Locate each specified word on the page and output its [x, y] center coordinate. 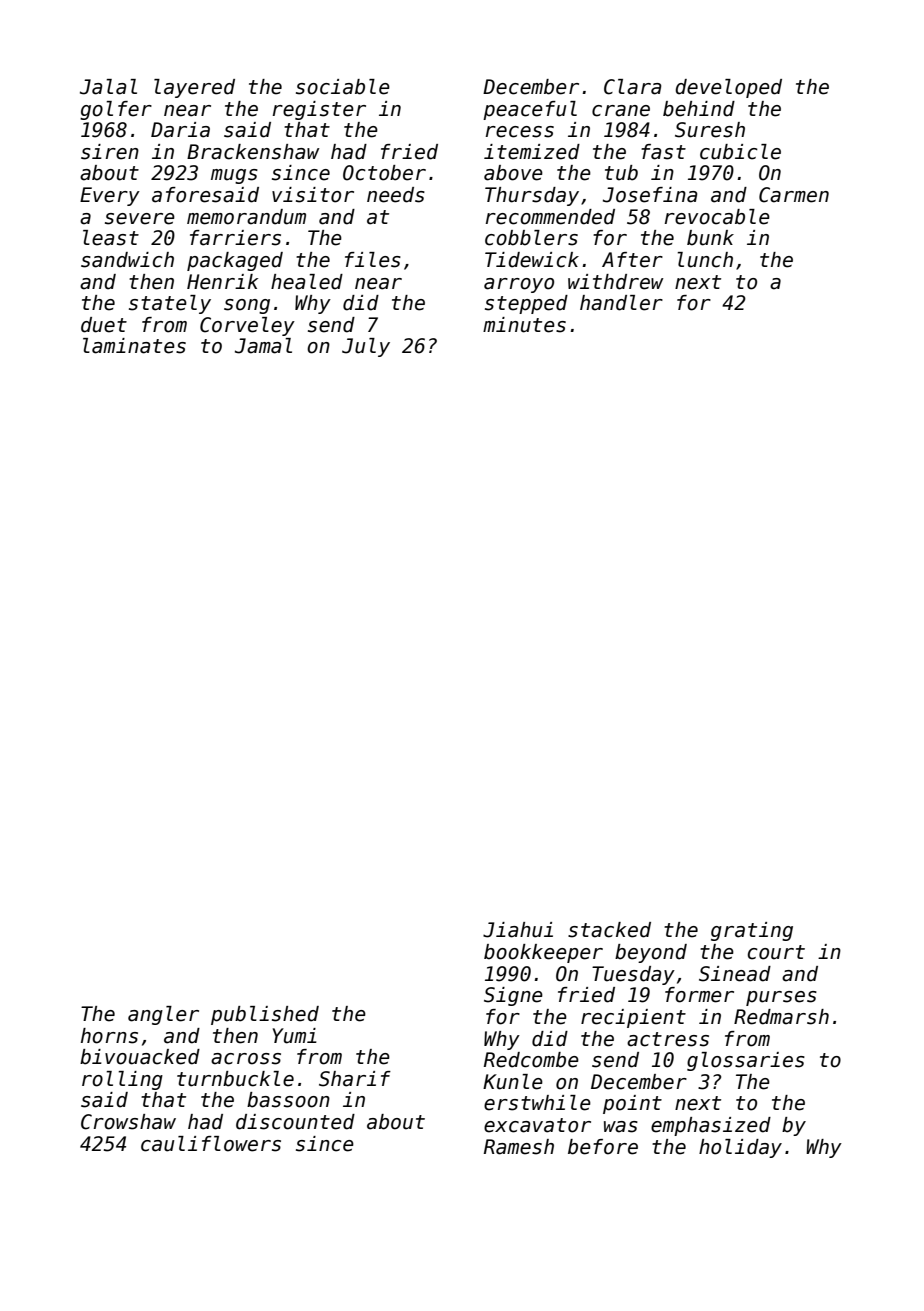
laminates [134, 346]
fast [663, 152]
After [632, 260]
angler [163, 1015]
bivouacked [140, 1057]
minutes [524, 325]
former [699, 995]
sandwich [127, 260]
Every [110, 196]
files [373, 260]
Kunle [513, 1082]
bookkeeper [543, 953]
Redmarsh [781, 1017]
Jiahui [518, 930]
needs [396, 195]
